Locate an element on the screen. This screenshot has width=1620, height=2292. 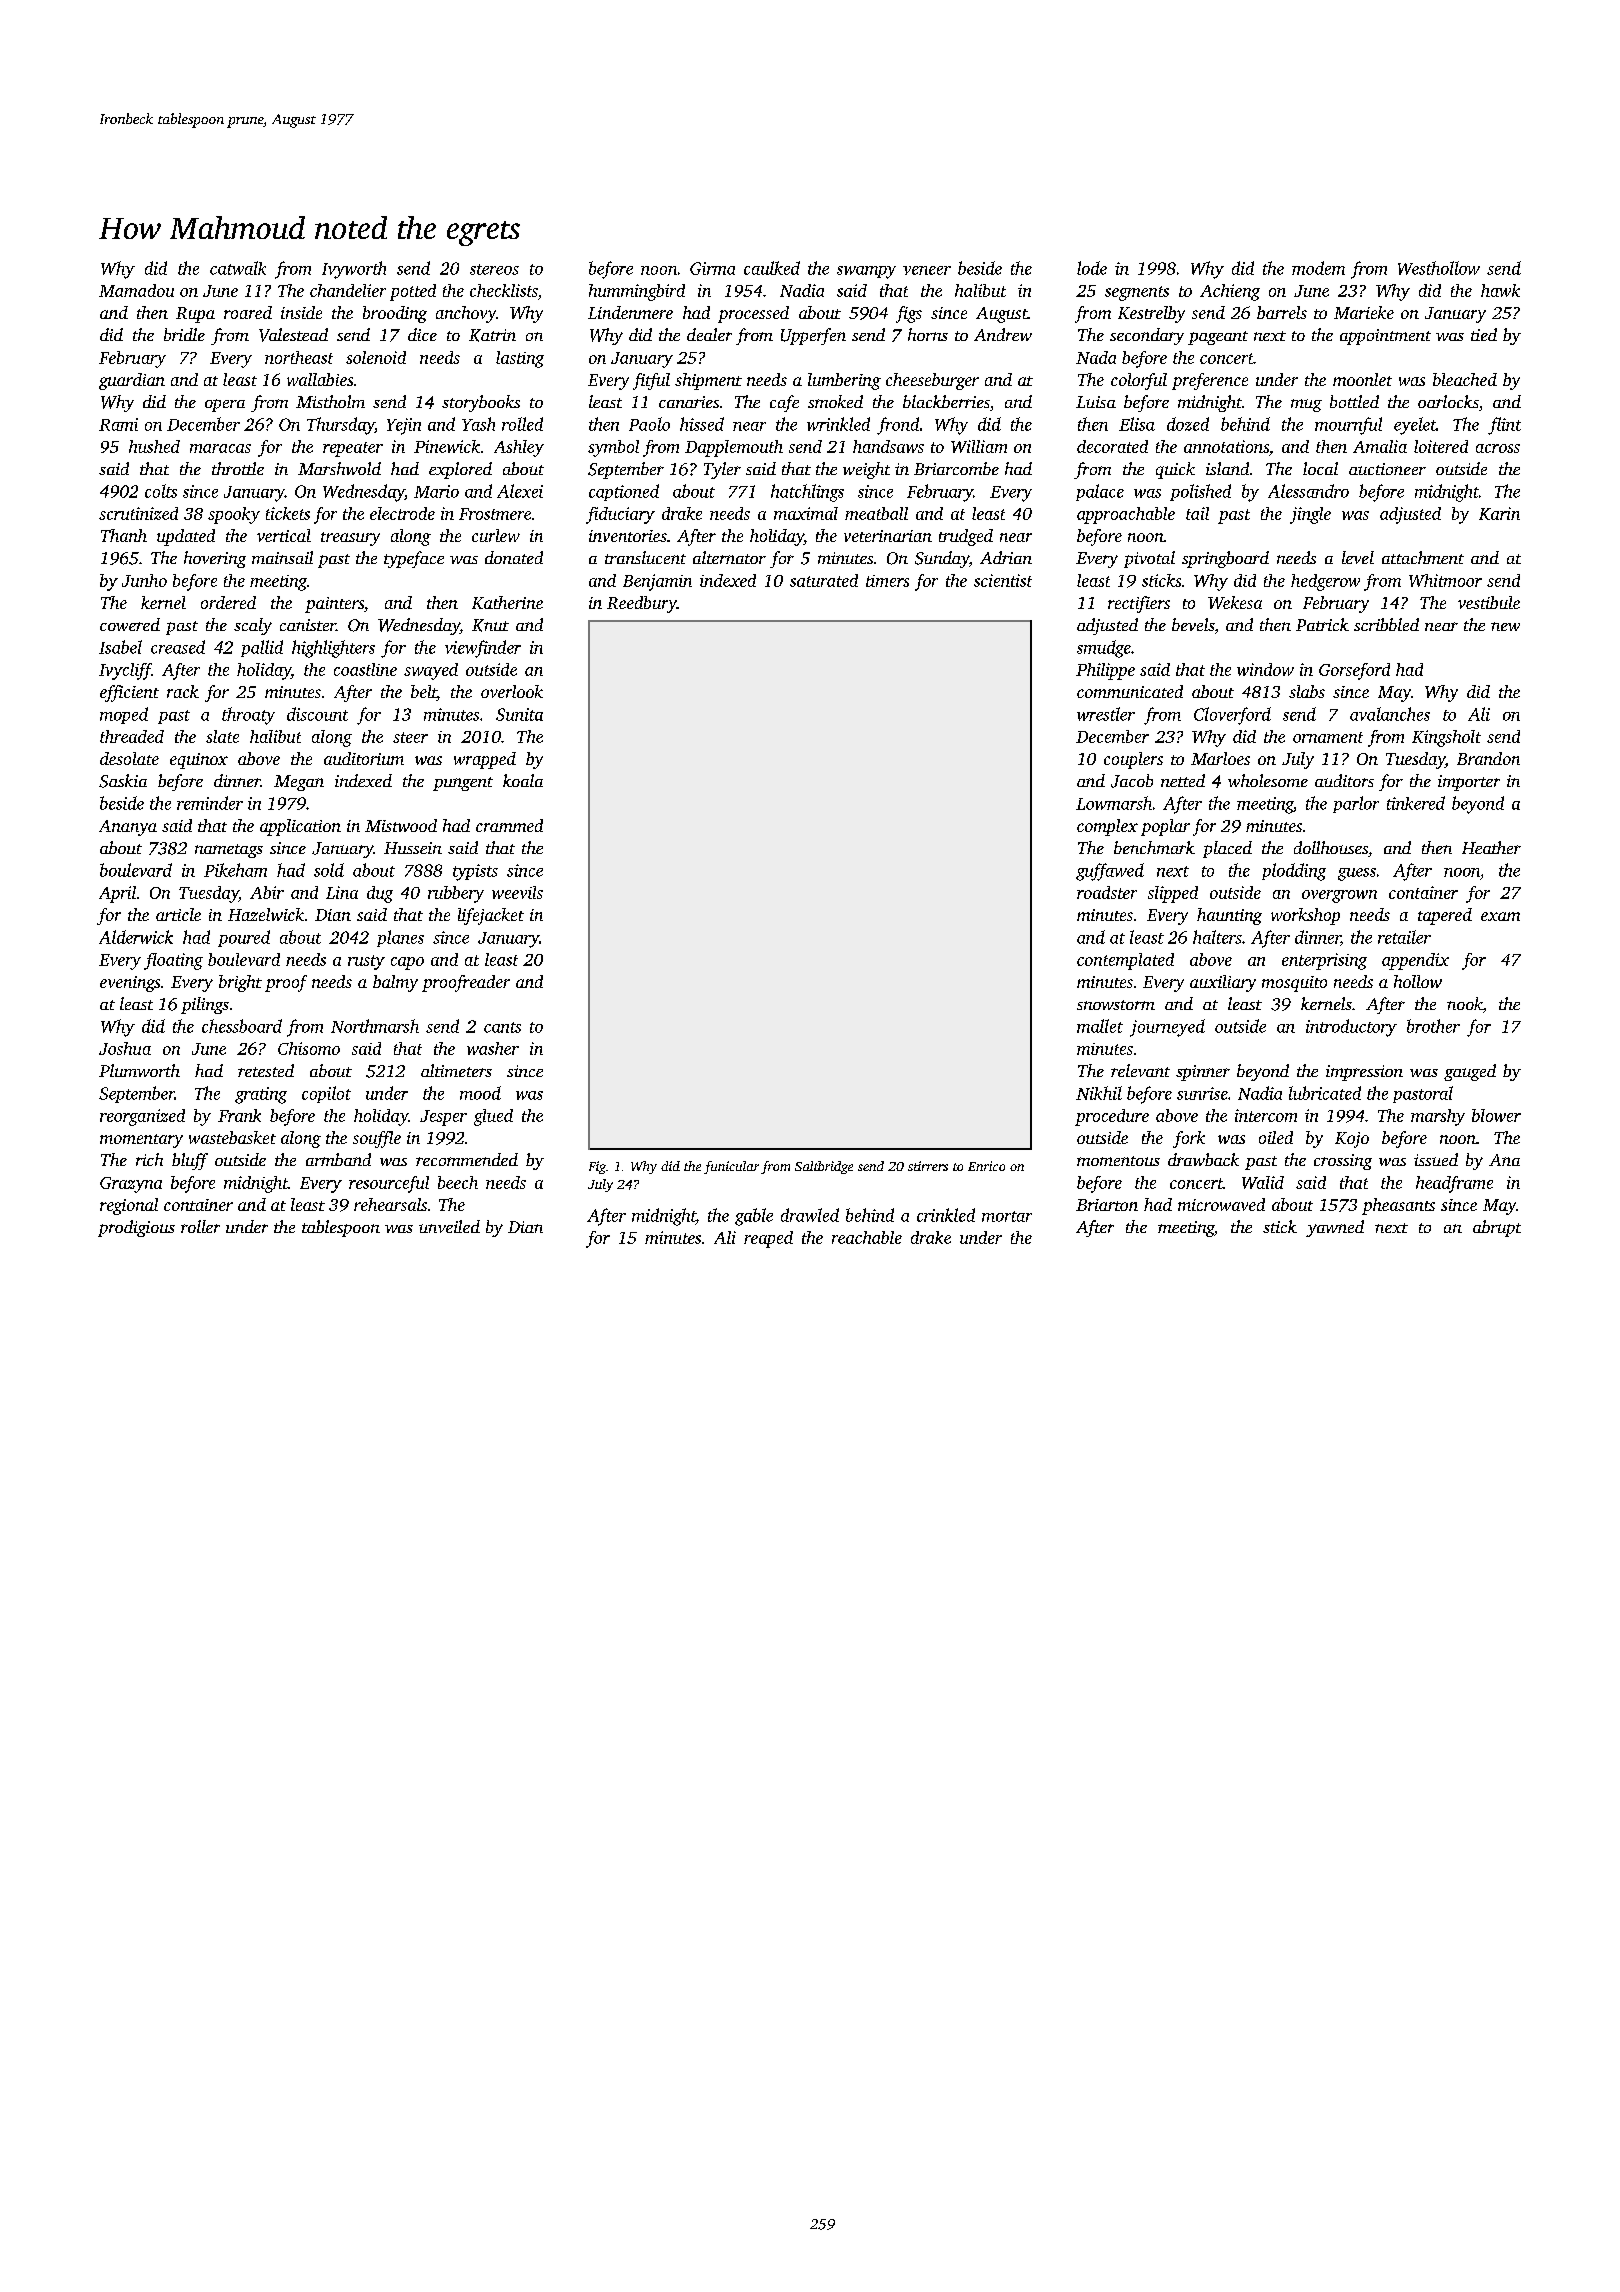
copilot is located at coordinates (326, 1094).
